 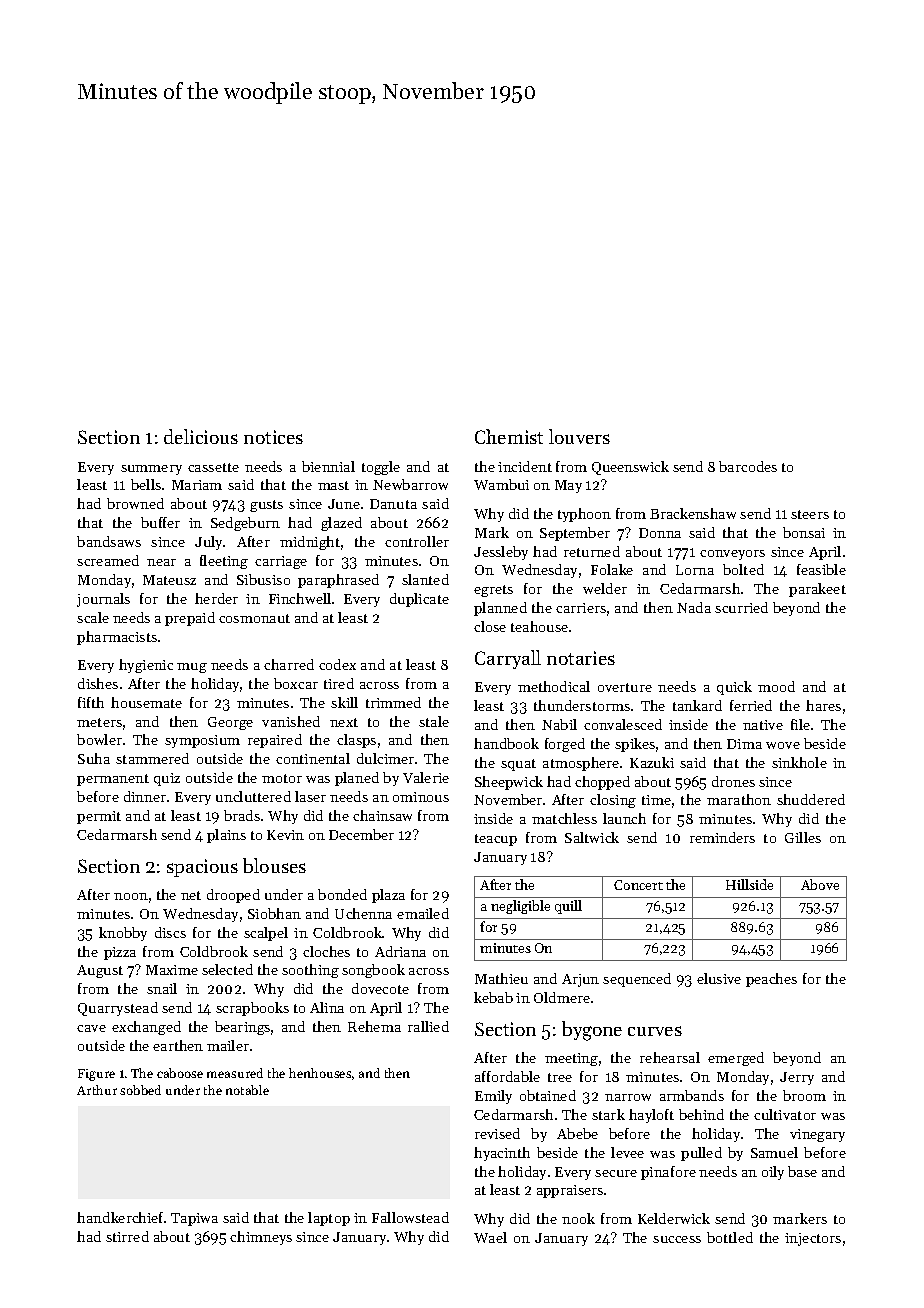 I want to click on ominous, so click(x=421, y=797).
